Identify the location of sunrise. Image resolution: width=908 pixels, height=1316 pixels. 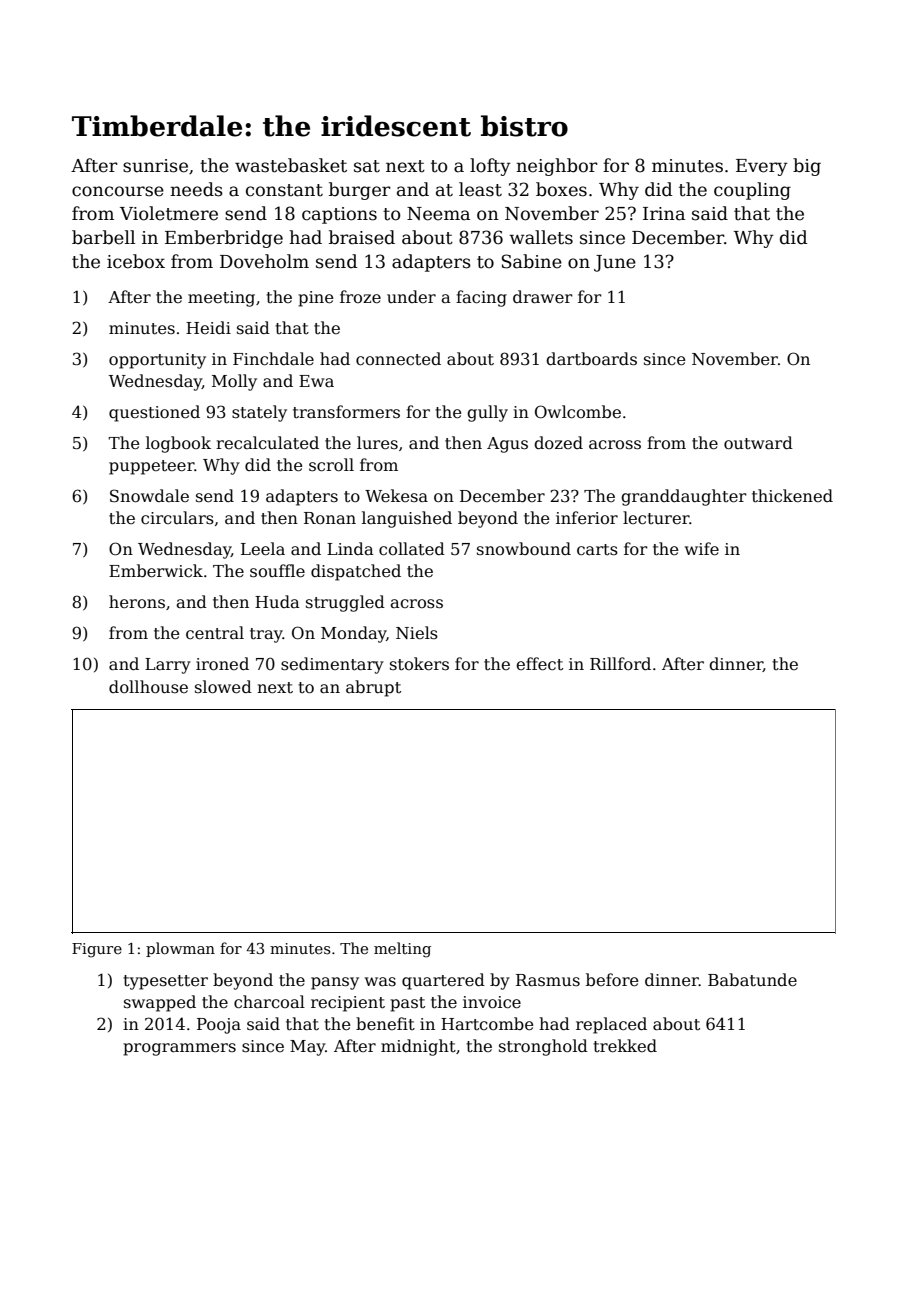
(155, 166).
